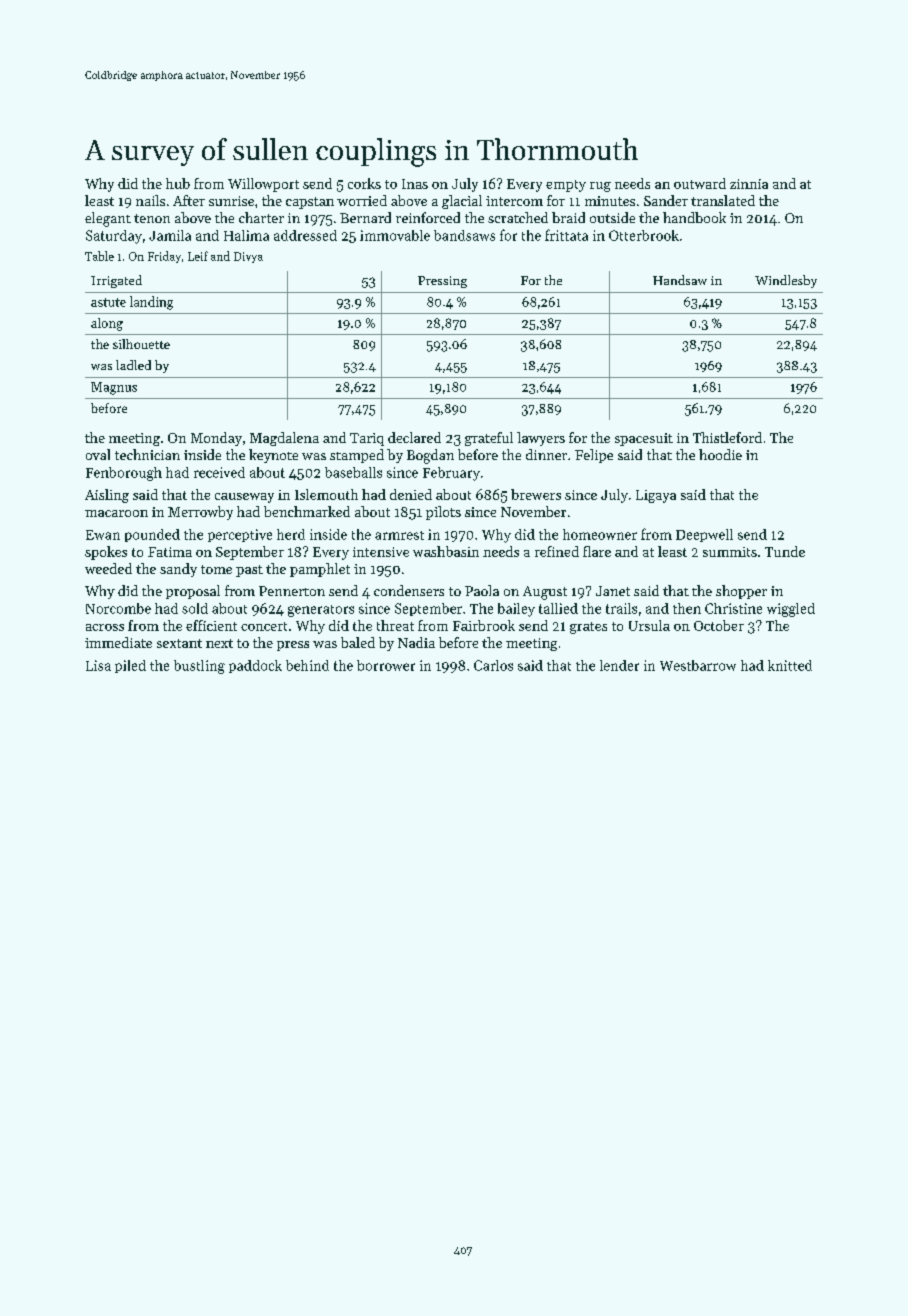 This document has width=908, height=1316. What do you see at coordinates (786, 281) in the document?
I see `Windlesby` at bounding box center [786, 281].
